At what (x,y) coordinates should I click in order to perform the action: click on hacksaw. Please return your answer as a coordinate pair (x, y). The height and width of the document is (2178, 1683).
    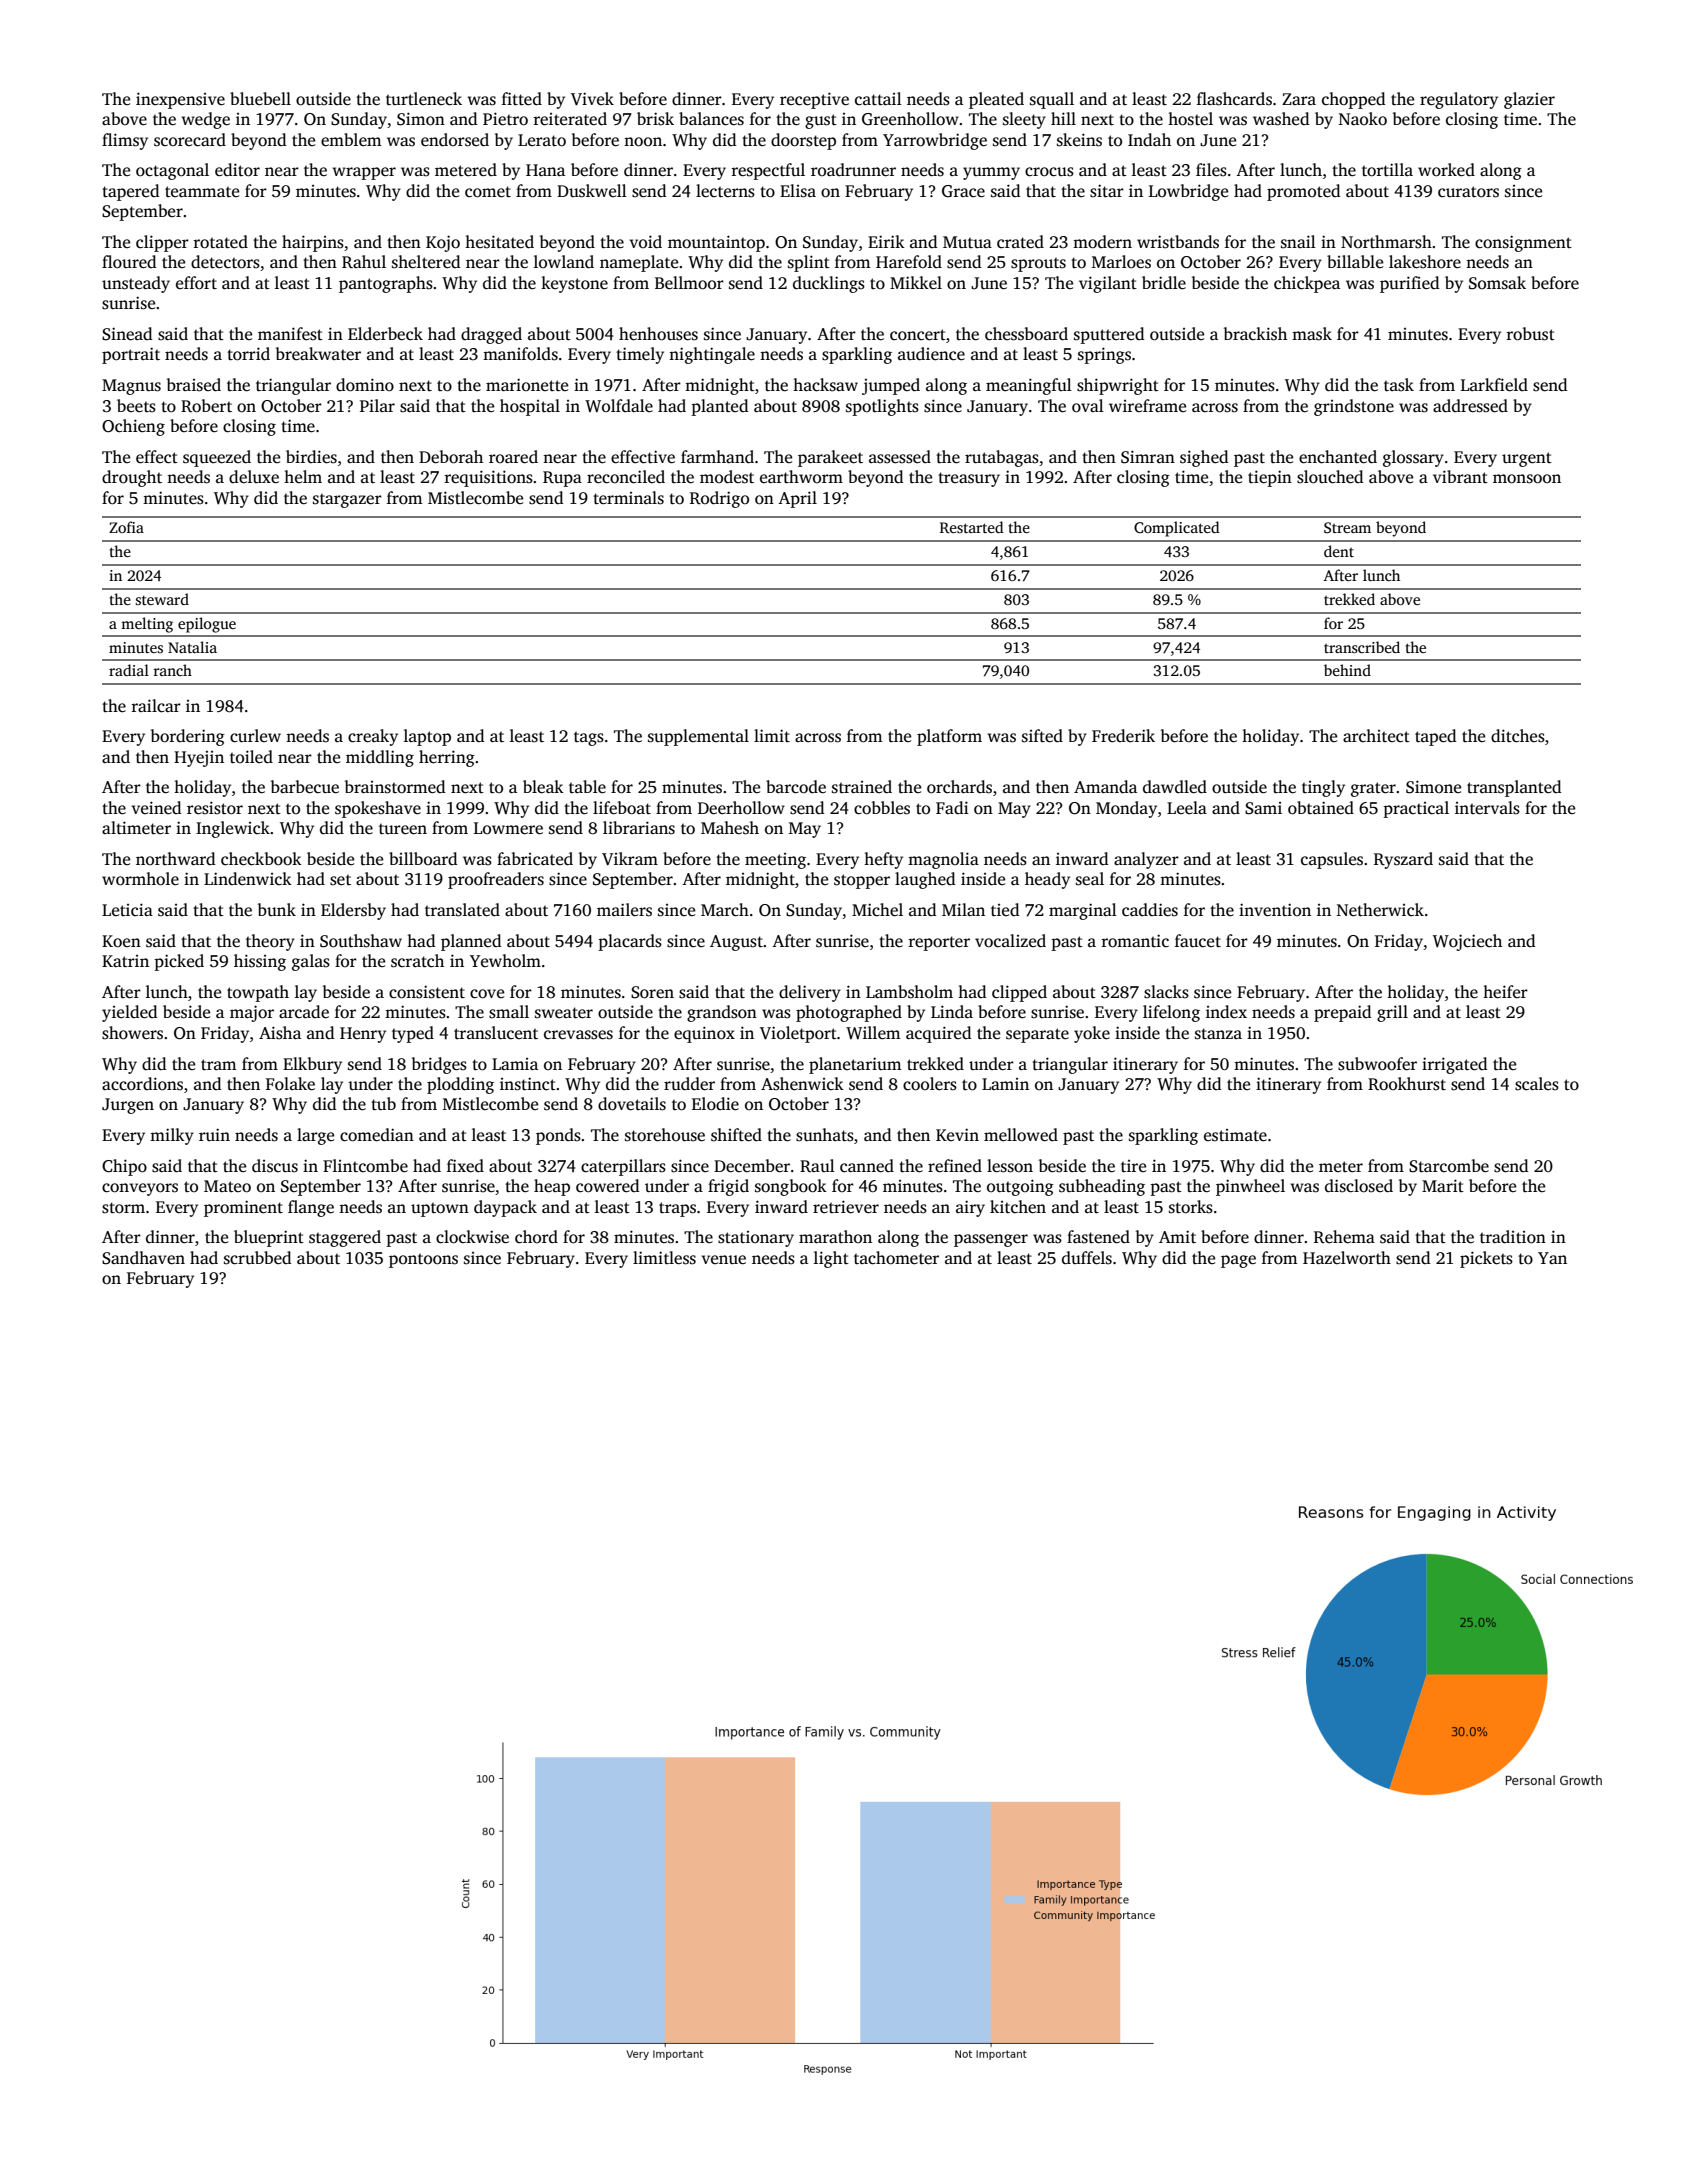
    Looking at the image, I should click on (825, 385).
